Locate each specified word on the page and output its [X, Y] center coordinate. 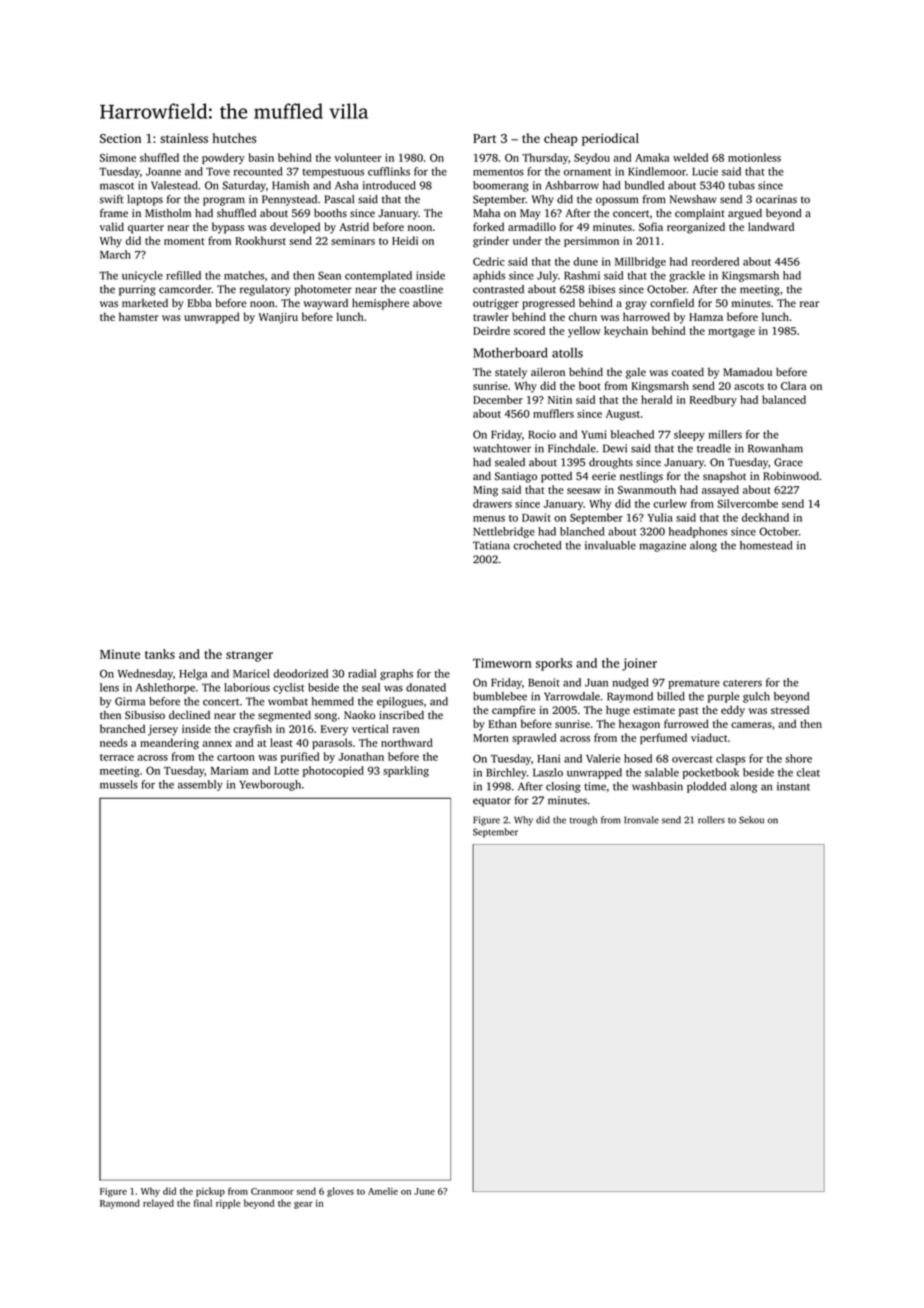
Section [120, 138]
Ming [485, 491]
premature [694, 684]
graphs [396, 674]
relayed [158, 1204]
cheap [561, 139]
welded [690, 157]
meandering [169, 744]
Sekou [751, 820]
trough [583, 821]
